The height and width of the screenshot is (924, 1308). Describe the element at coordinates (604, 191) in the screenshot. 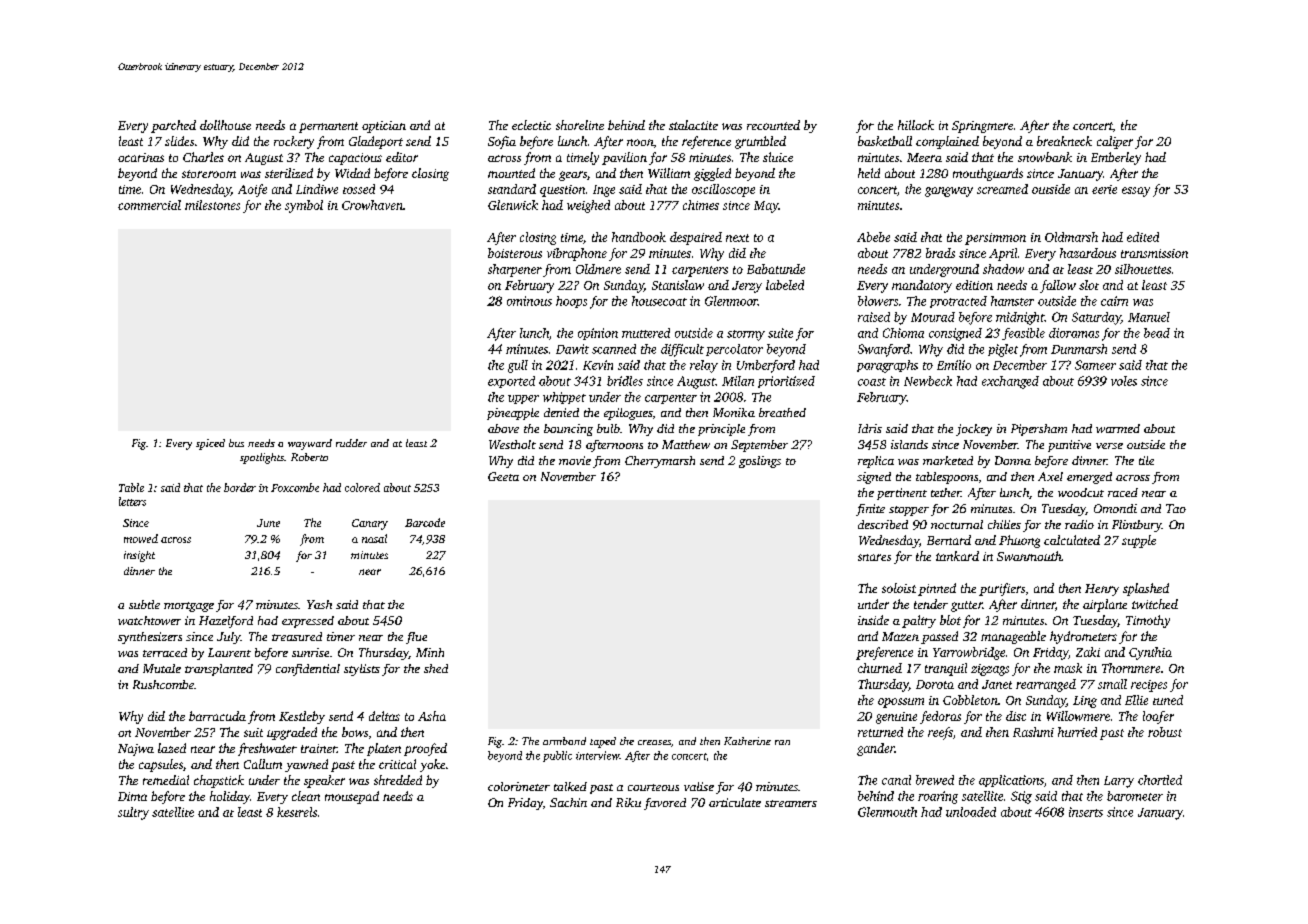

I see `Inge` at that location.
